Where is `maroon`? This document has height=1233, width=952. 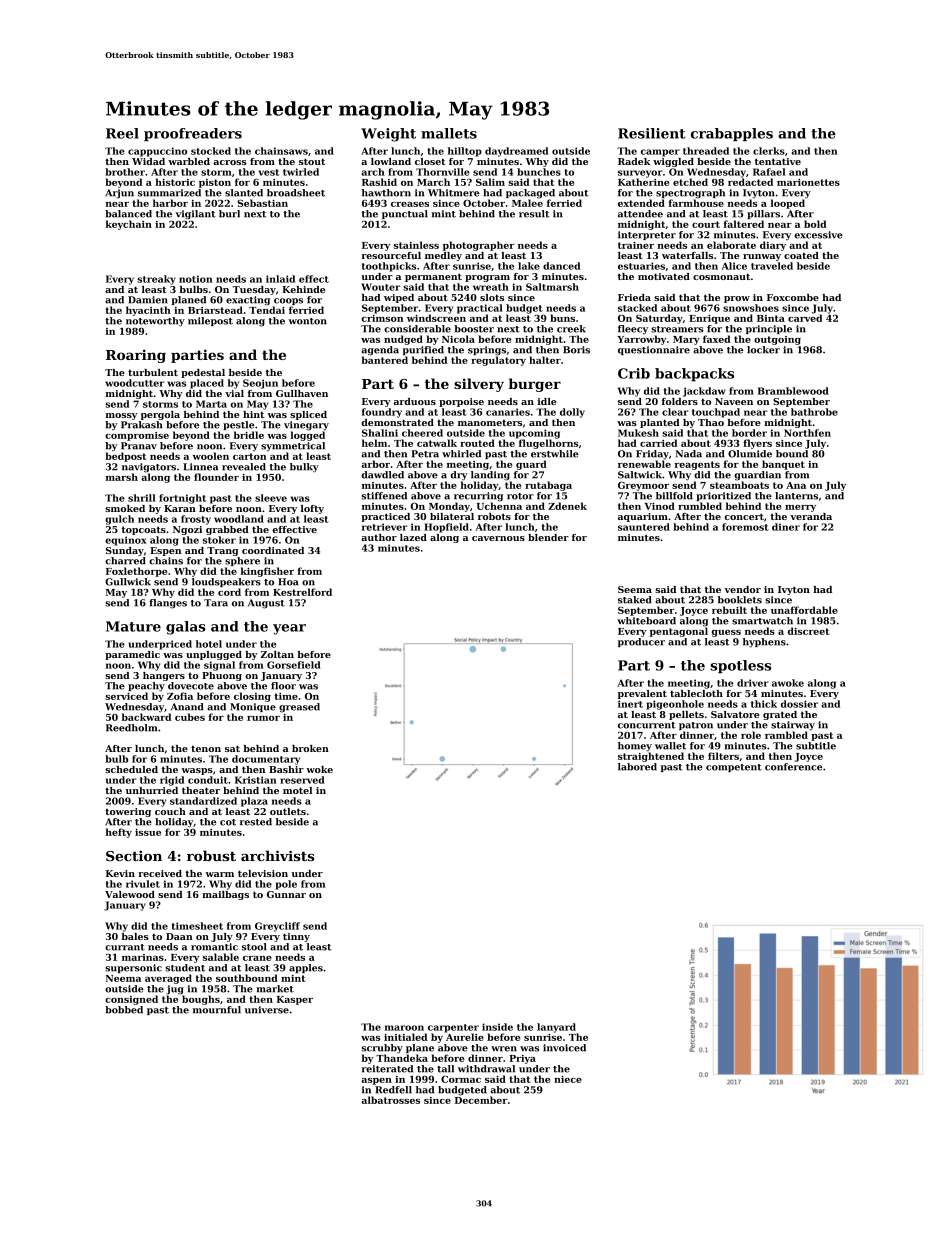 maroon is located at coordinates (404, 1028).
